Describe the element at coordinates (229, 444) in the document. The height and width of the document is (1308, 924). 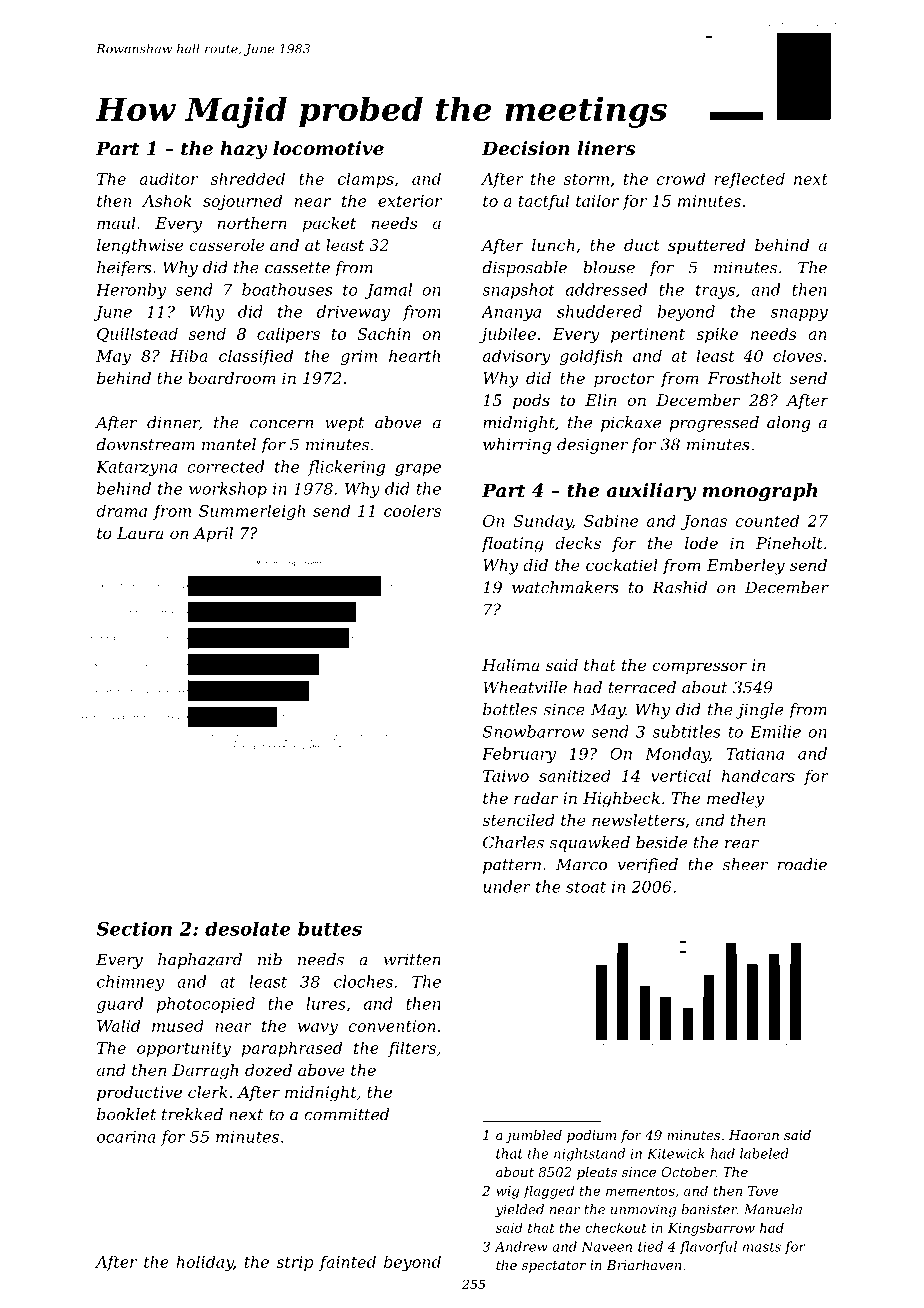
I see `mantel` at that location.
